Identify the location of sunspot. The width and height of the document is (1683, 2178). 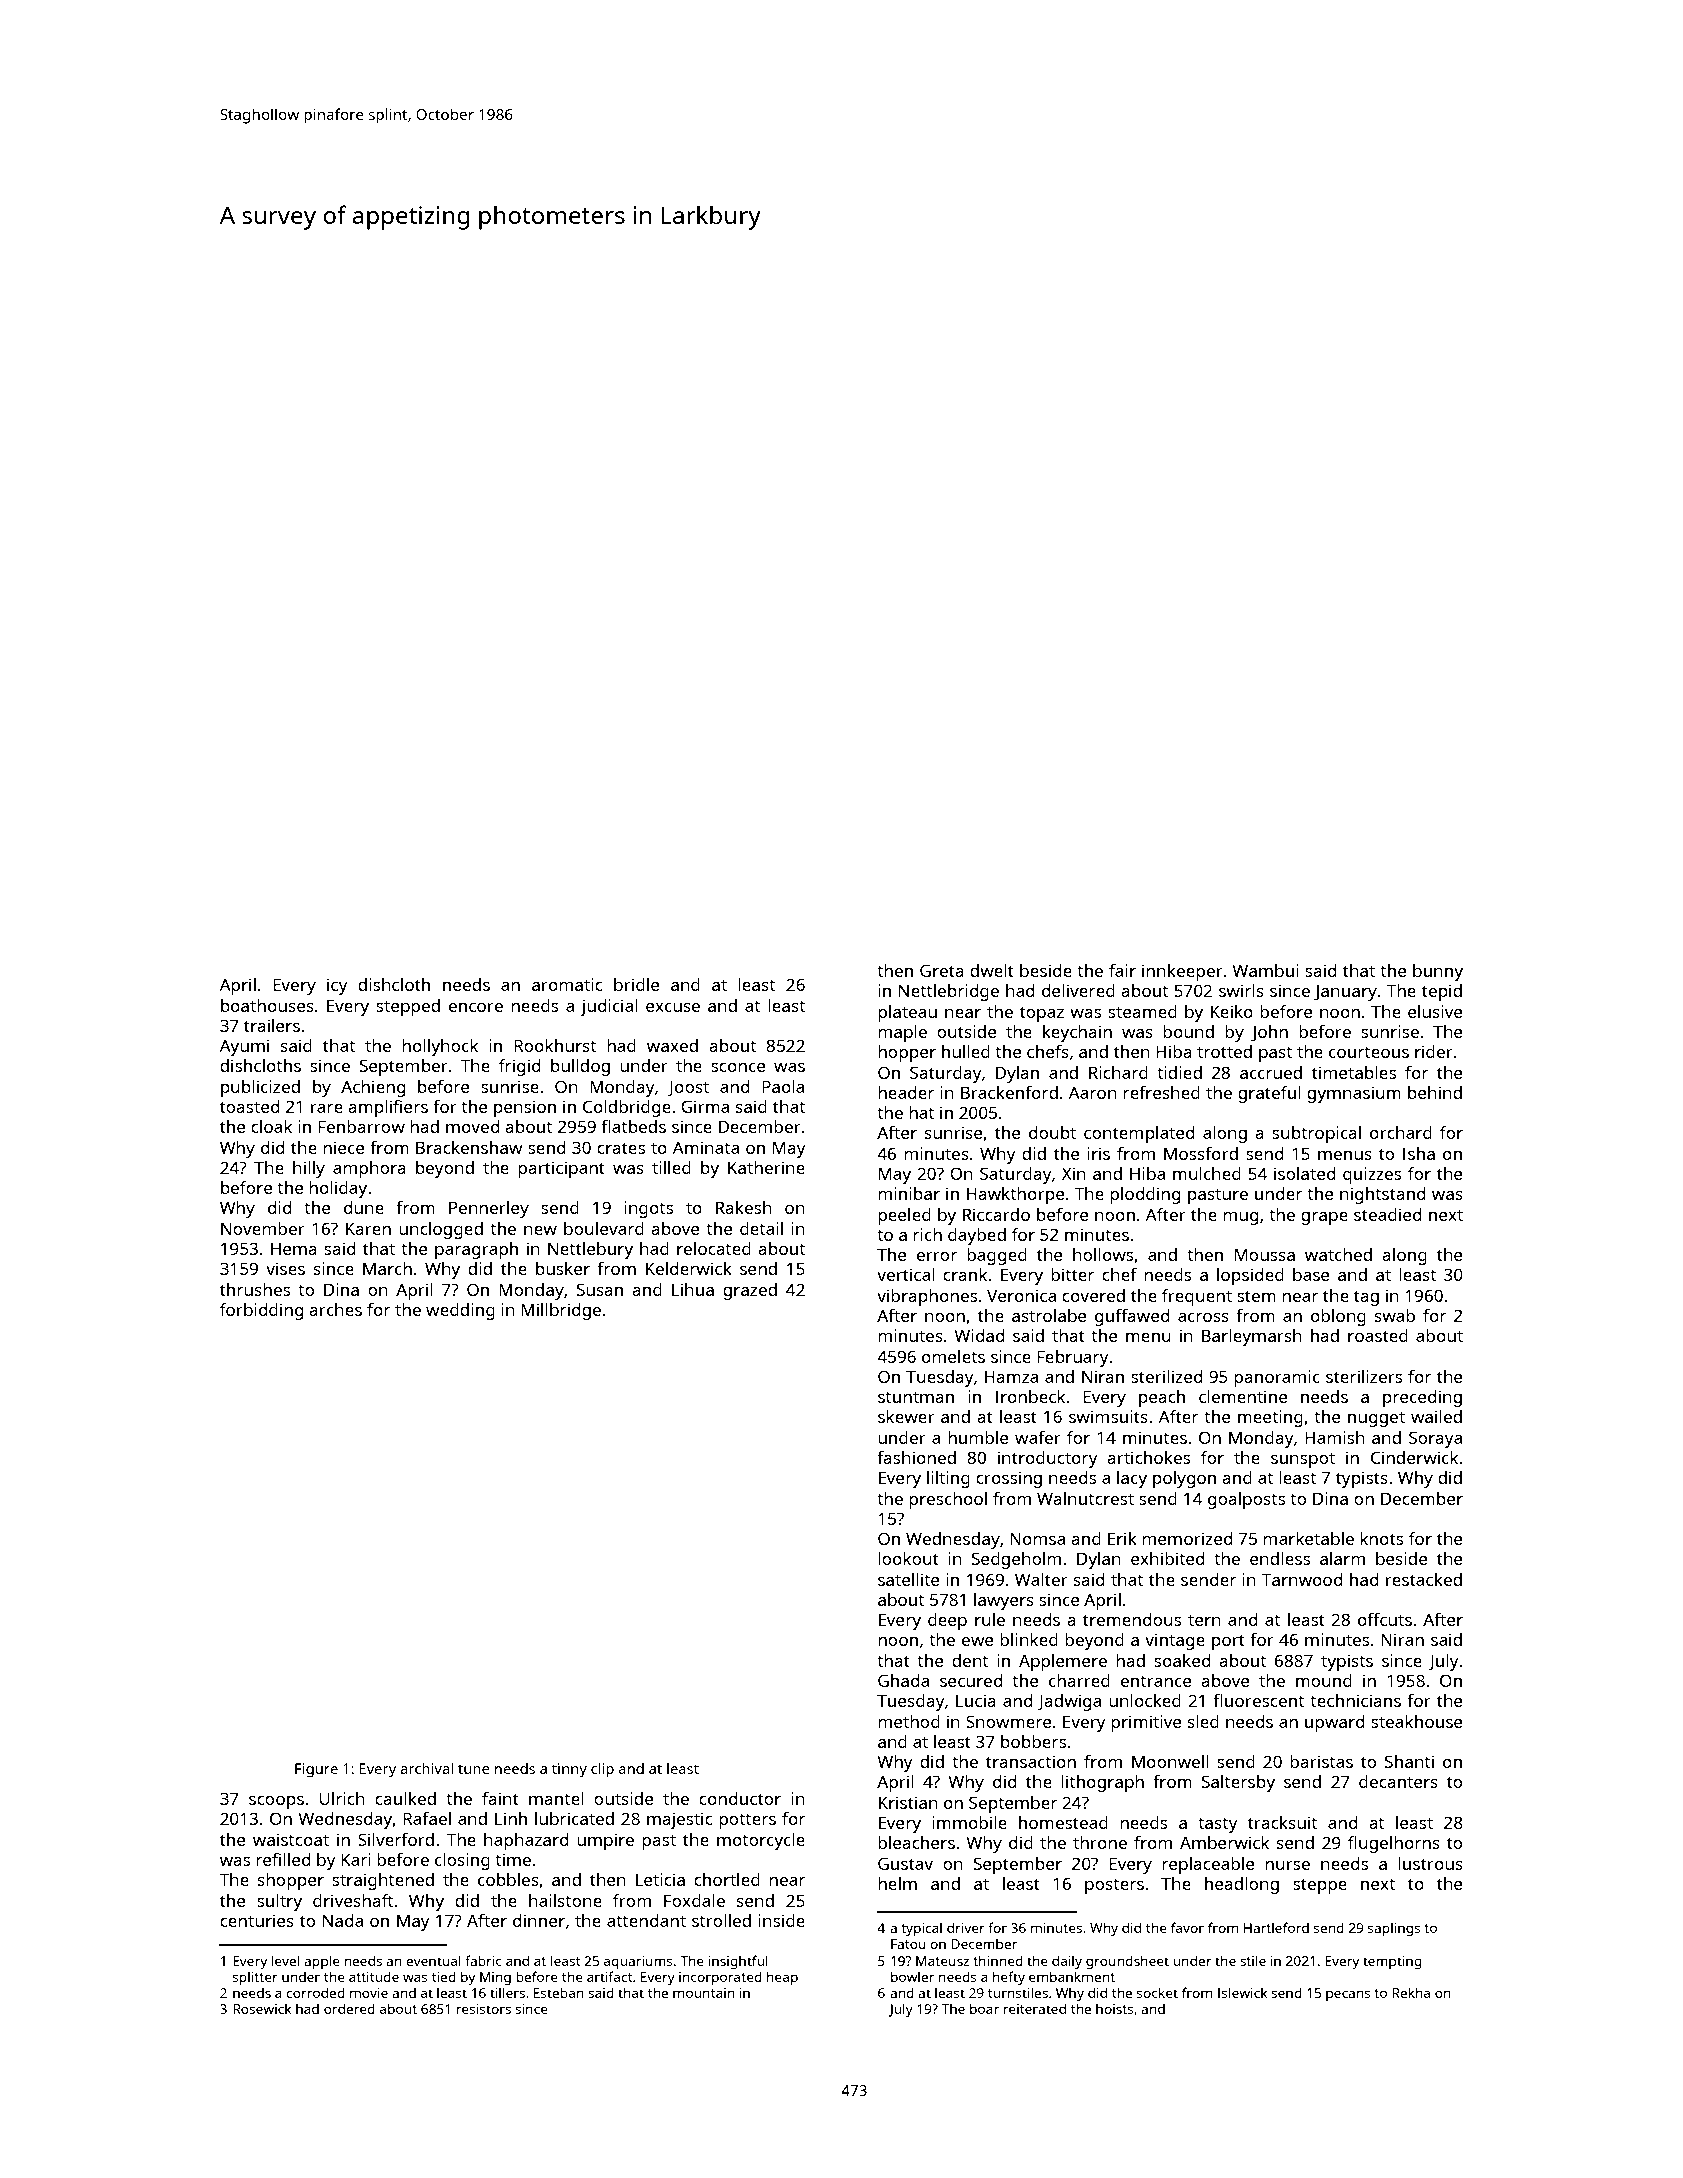
(1303, 1460).
